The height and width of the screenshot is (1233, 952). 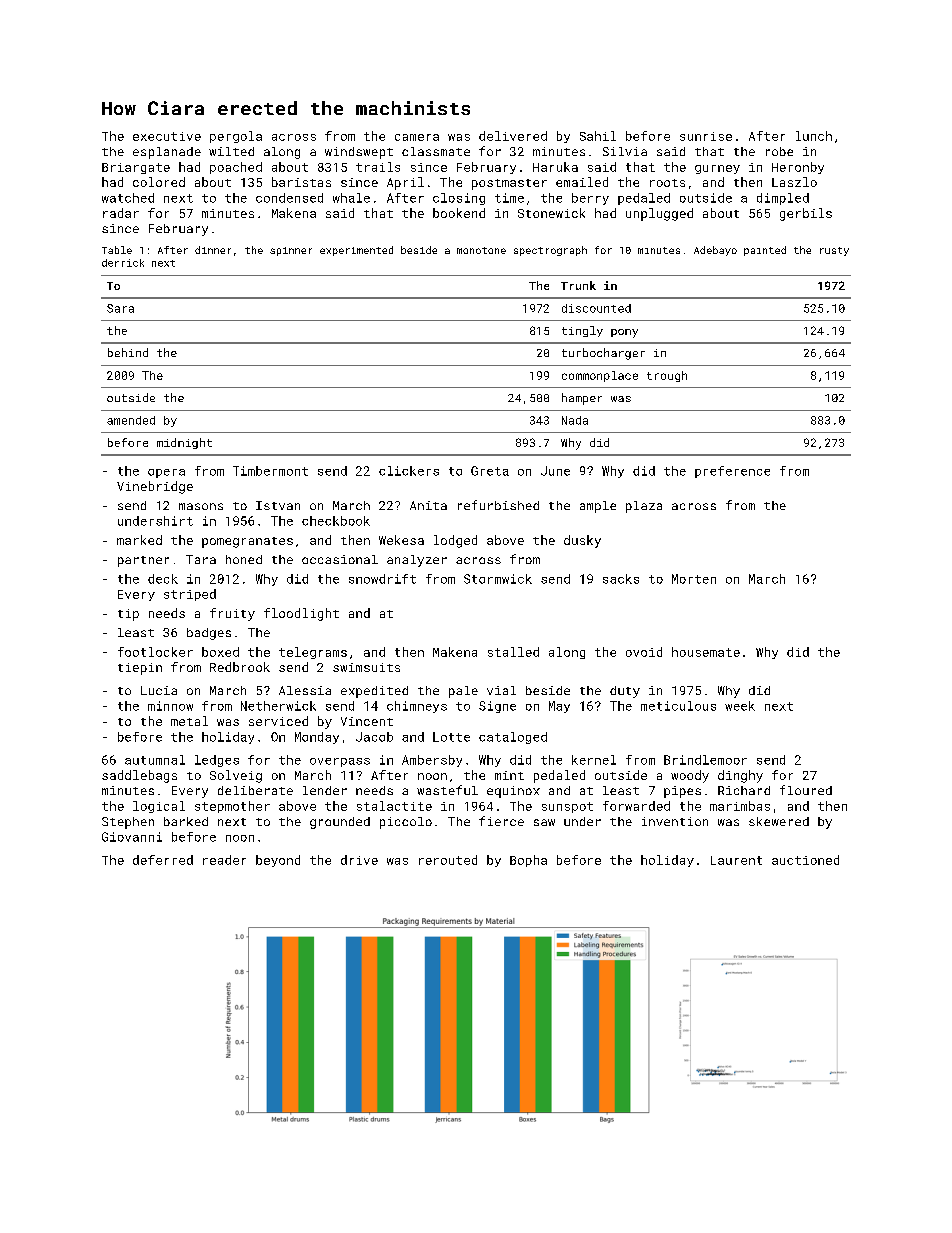 What do you see at coordinates (582, 331) in the screenshot?
I see `tingly` at bounding box center [582, 331].
